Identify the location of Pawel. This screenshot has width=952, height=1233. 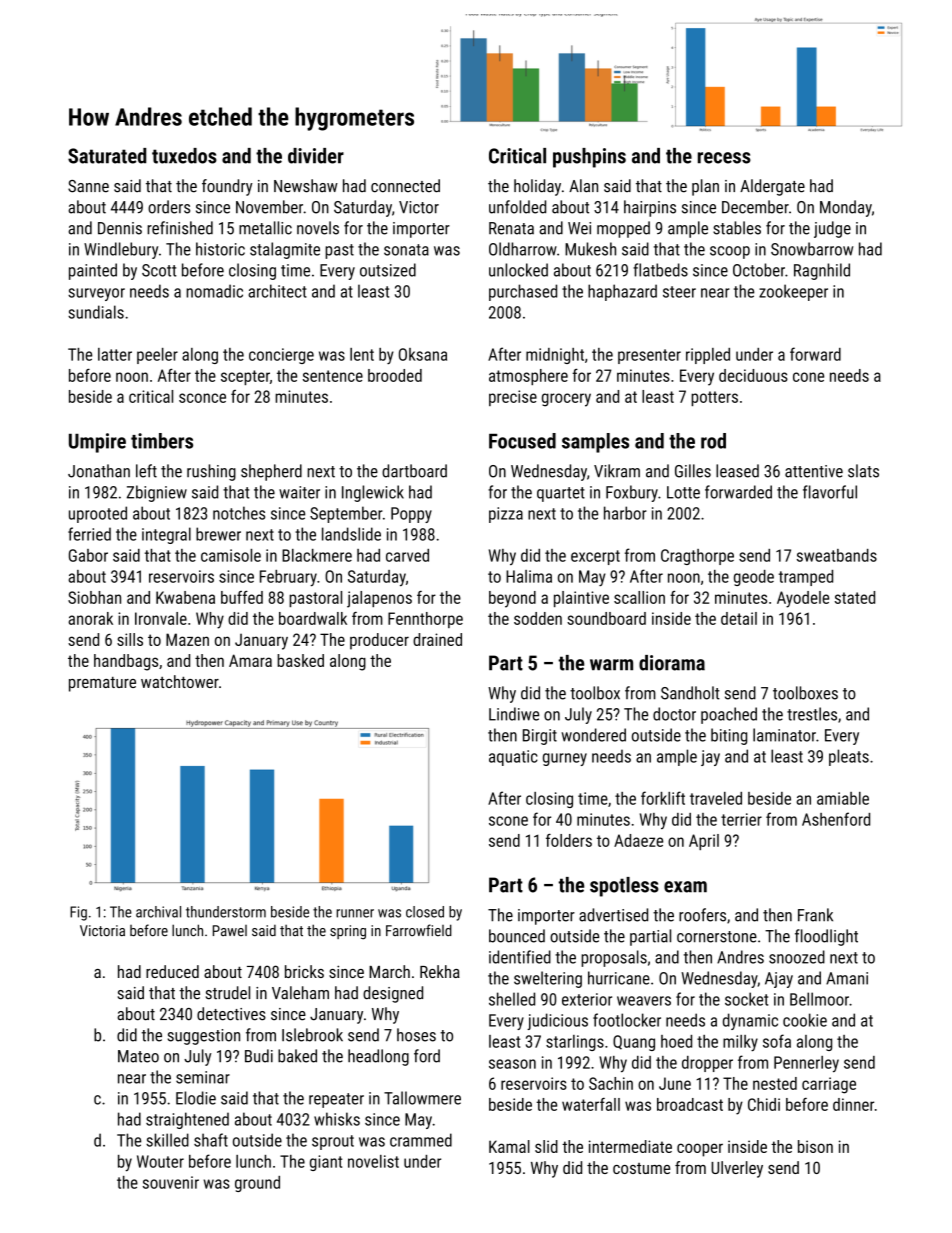
(230, 930).
